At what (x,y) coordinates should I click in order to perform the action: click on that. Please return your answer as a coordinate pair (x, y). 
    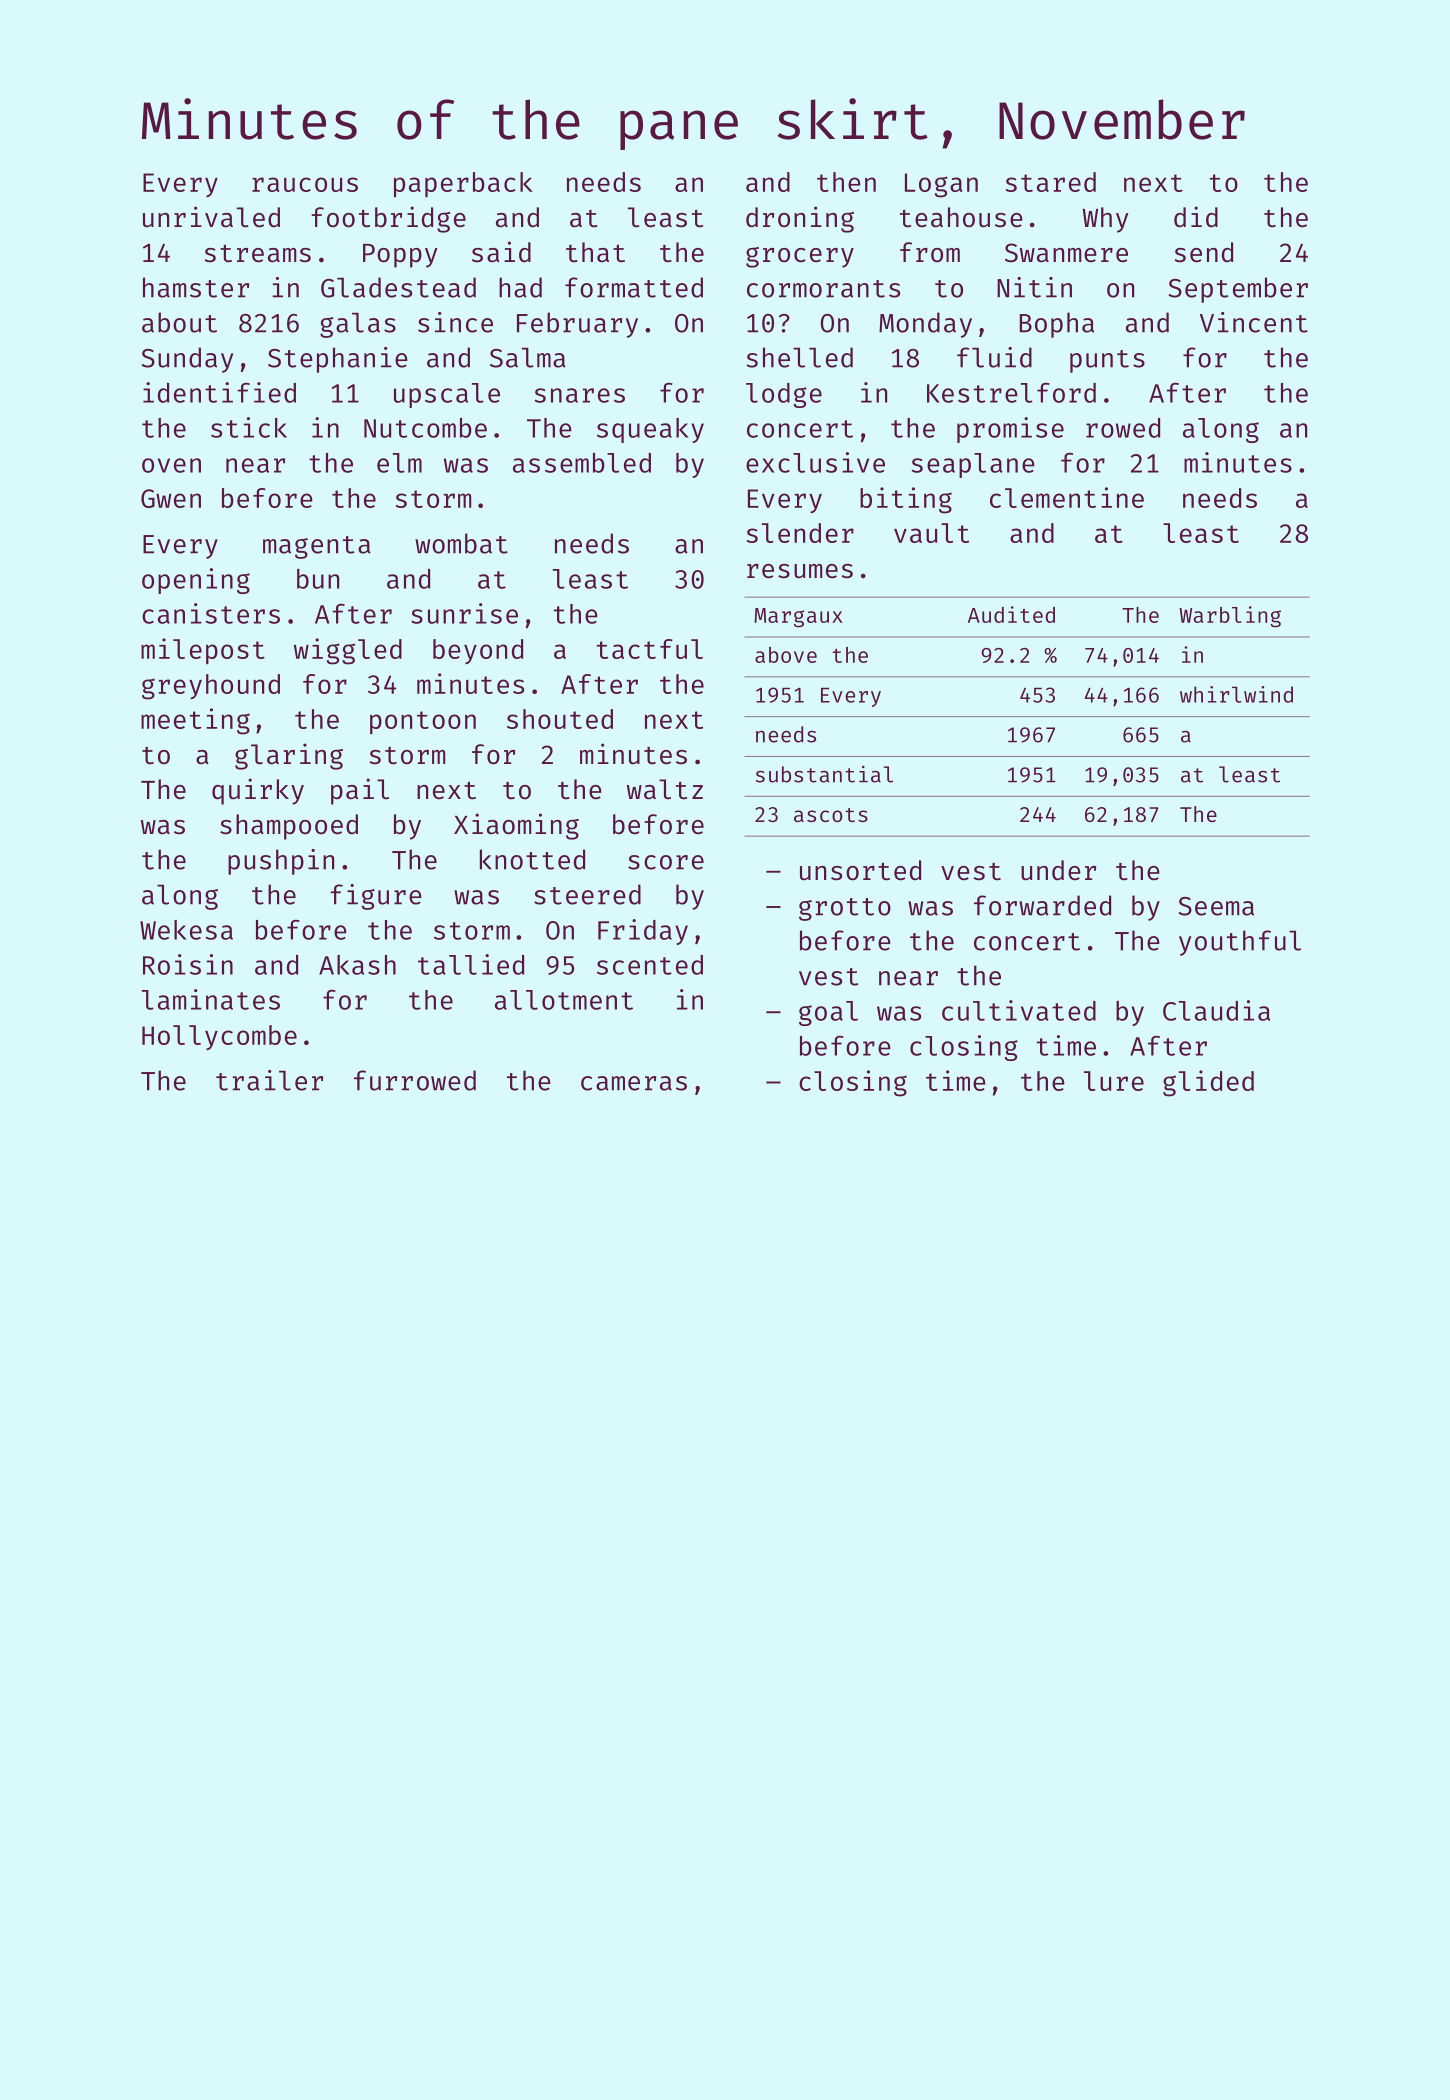
    Looking at the image, I should click on (595, 252).
